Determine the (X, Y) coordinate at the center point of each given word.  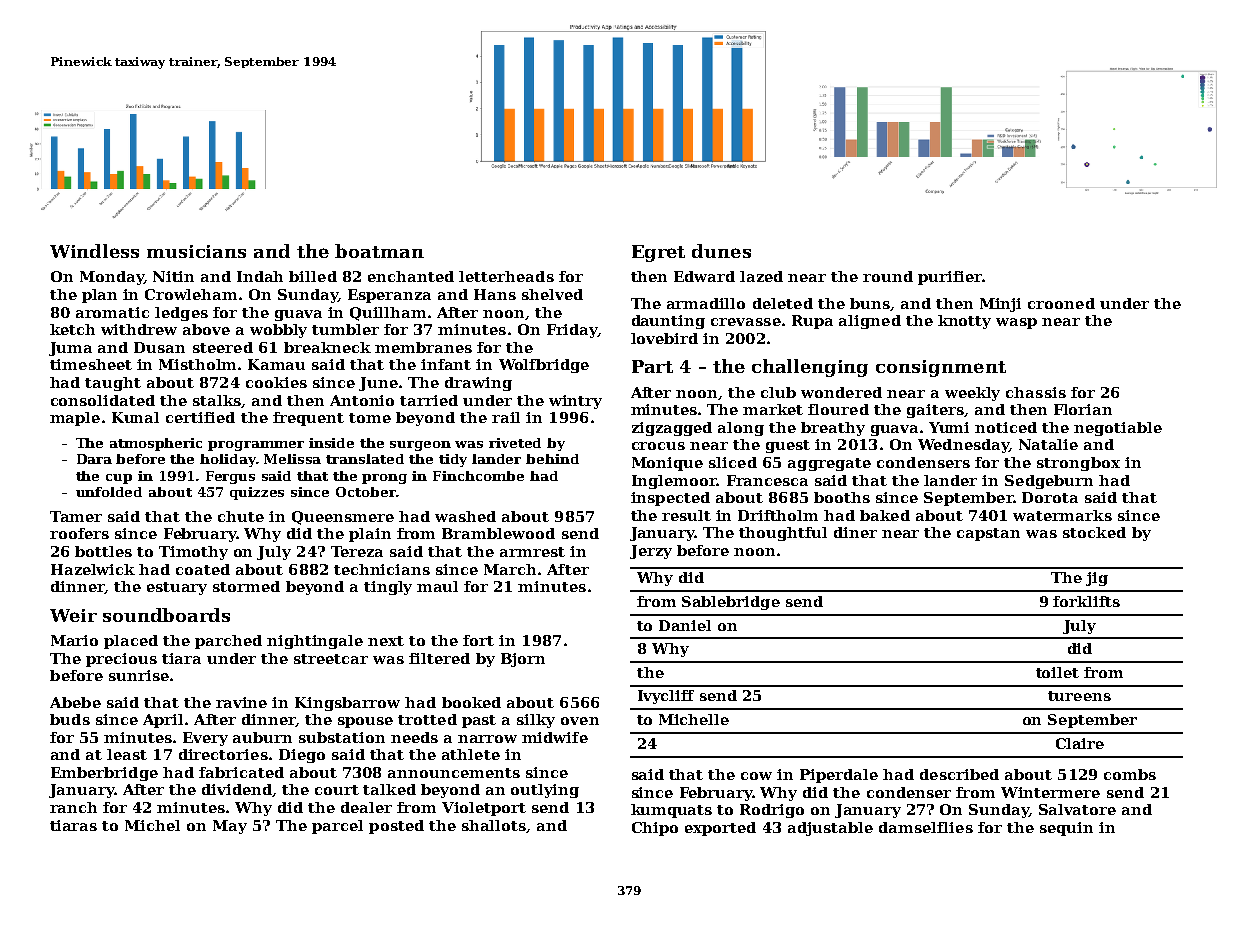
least (127, 754)
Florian (1083, 409)
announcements (454, 773)
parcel (337, 827)
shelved (552, 294)
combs (1130, 774)
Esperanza (389, 296)
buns (870, 303)
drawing (478, 384)
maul (437, 586)
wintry (575, 402)
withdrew (139, 329)
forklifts (1086, 601)
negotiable (1118, 429)
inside (331, 443)
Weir (73, 615)
